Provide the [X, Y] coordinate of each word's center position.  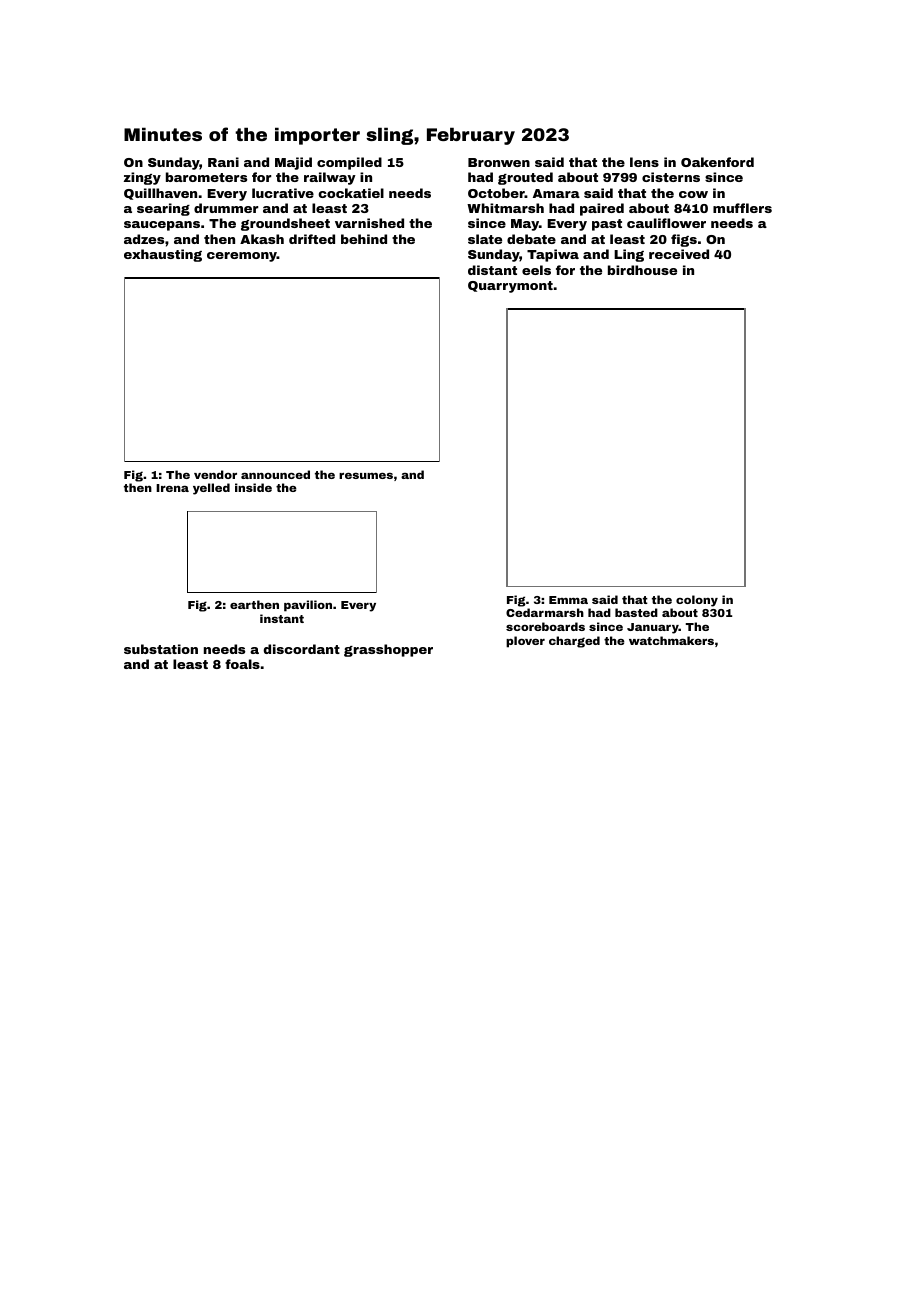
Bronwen [499, 162]
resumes [366, 476]
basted [636, 612]
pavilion [308, 606]
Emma [568, 600]
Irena [172, 488]
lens [644, 162]
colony [697, 601]
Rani [223, 162]
